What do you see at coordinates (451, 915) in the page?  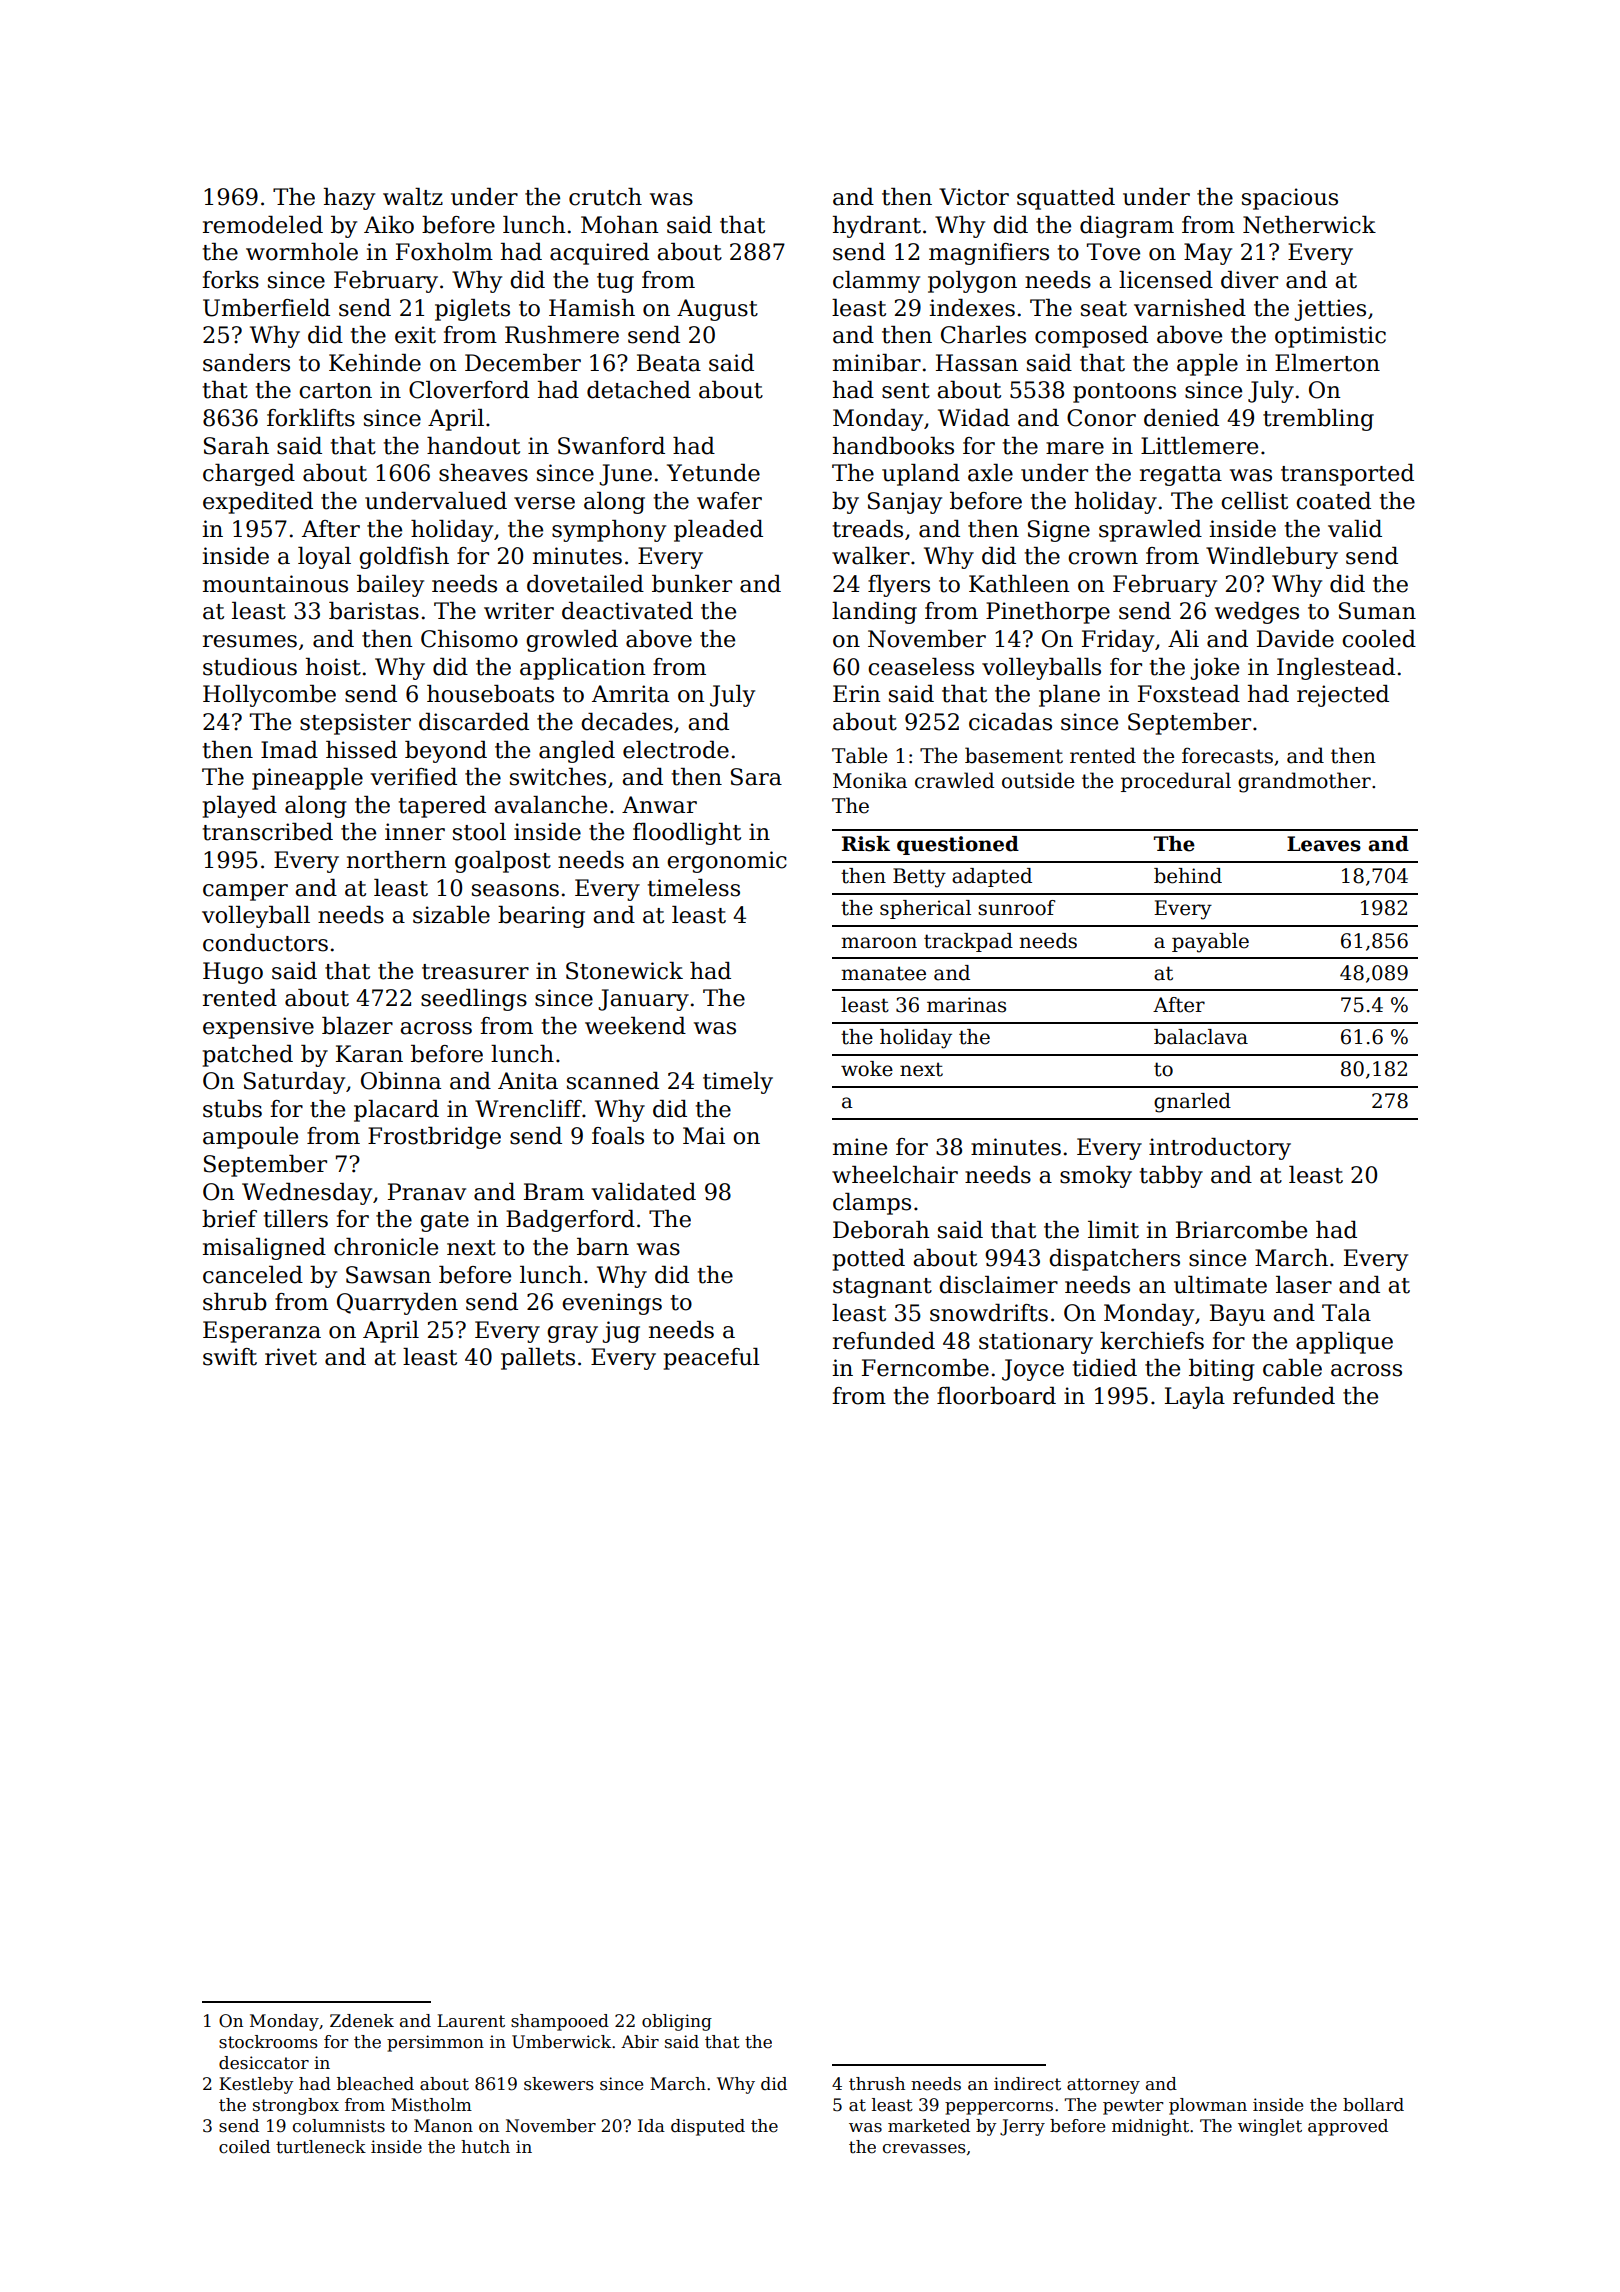 I see `sizable` at bounding box center [451, 915].
